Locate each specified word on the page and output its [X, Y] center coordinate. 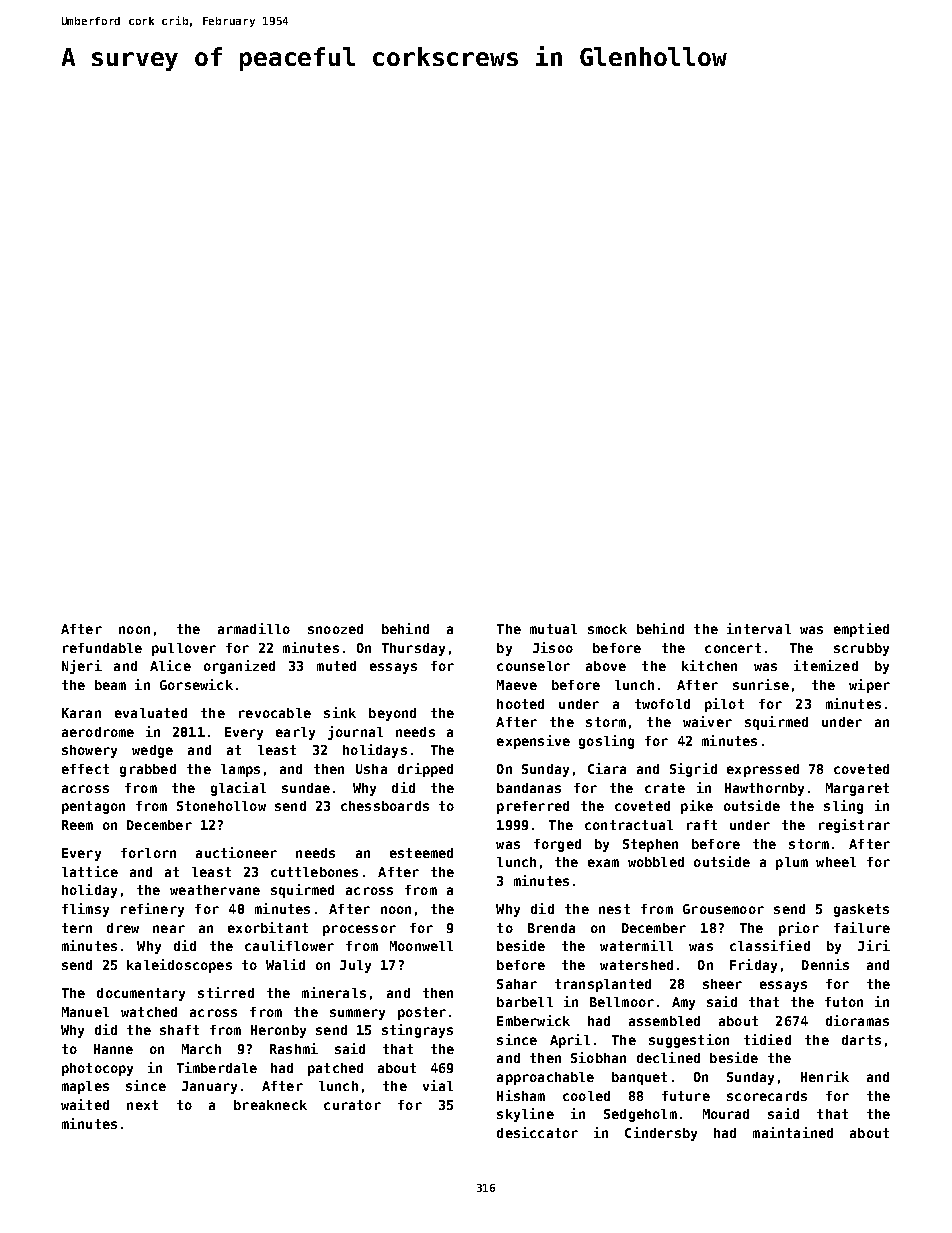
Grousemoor [723, 909]
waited [85, 1104]
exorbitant [268, 927]
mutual [553, 629]
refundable [102, 648]
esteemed [421, 853]
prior [799, 929]
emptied [861, 630]
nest [614, 909]
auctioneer [236, 852]
